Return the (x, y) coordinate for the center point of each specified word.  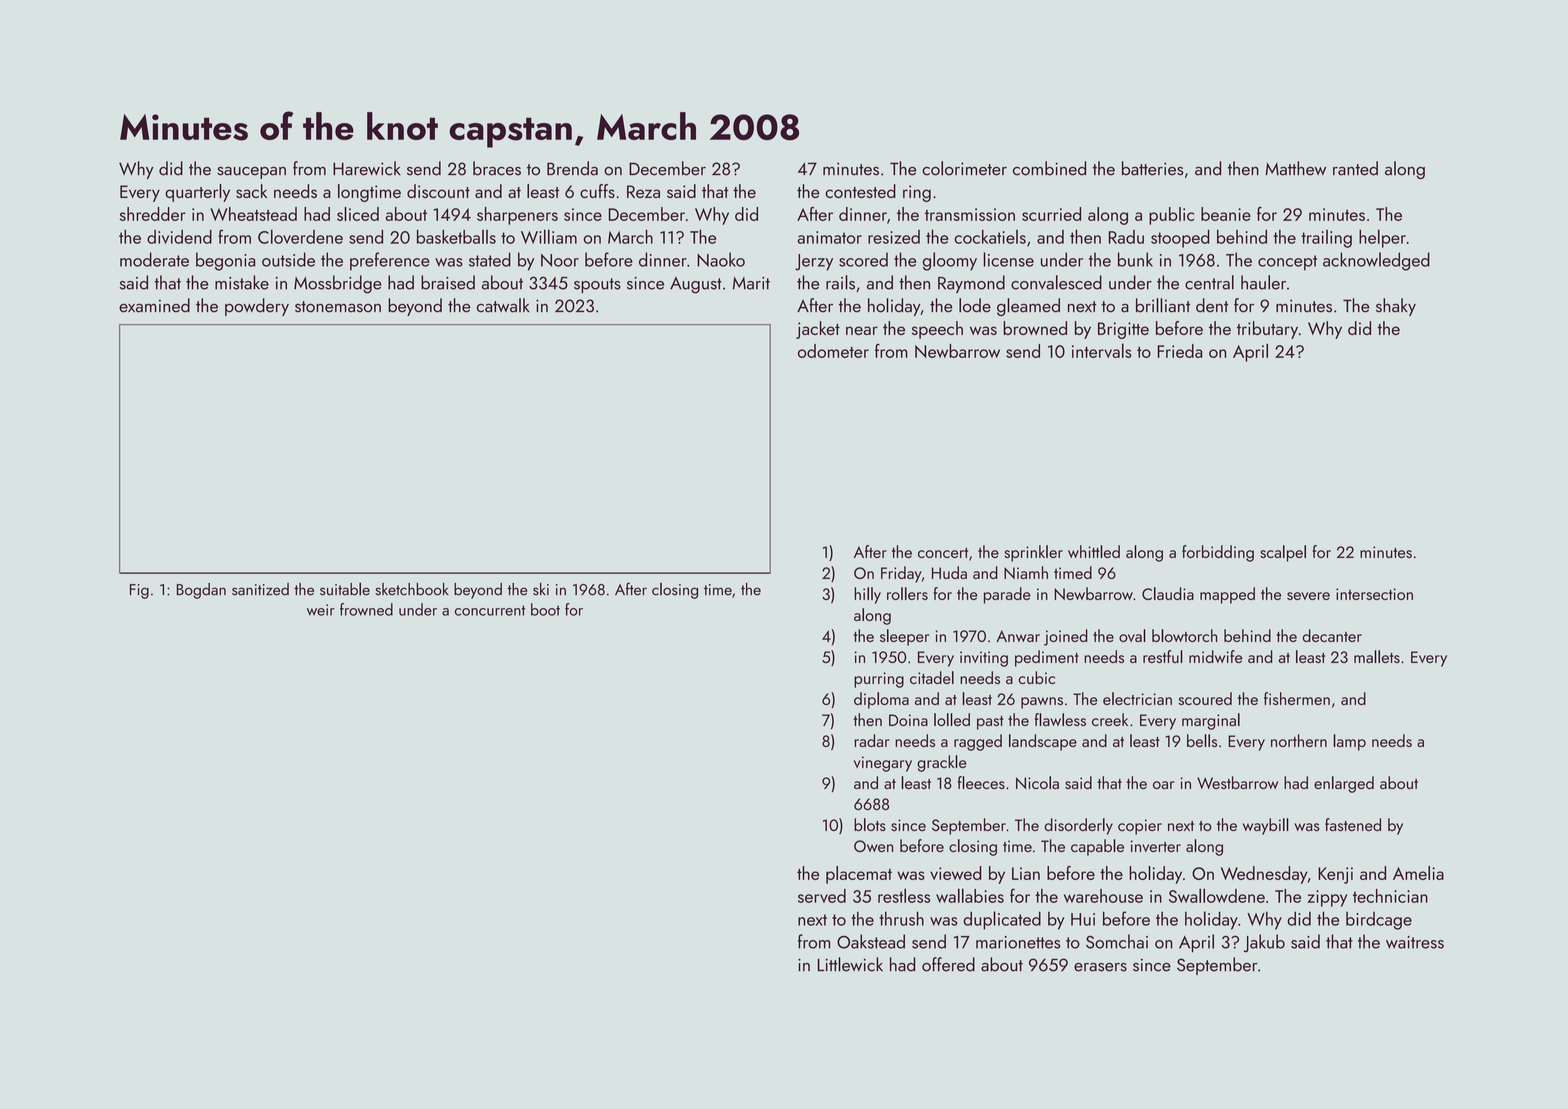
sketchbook (412, 589)
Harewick (367, 168)
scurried (1051, 214)
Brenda (572, 168)
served (822, 896)
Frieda (1180, 351)
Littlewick (850, 964)
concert (943, 553)
